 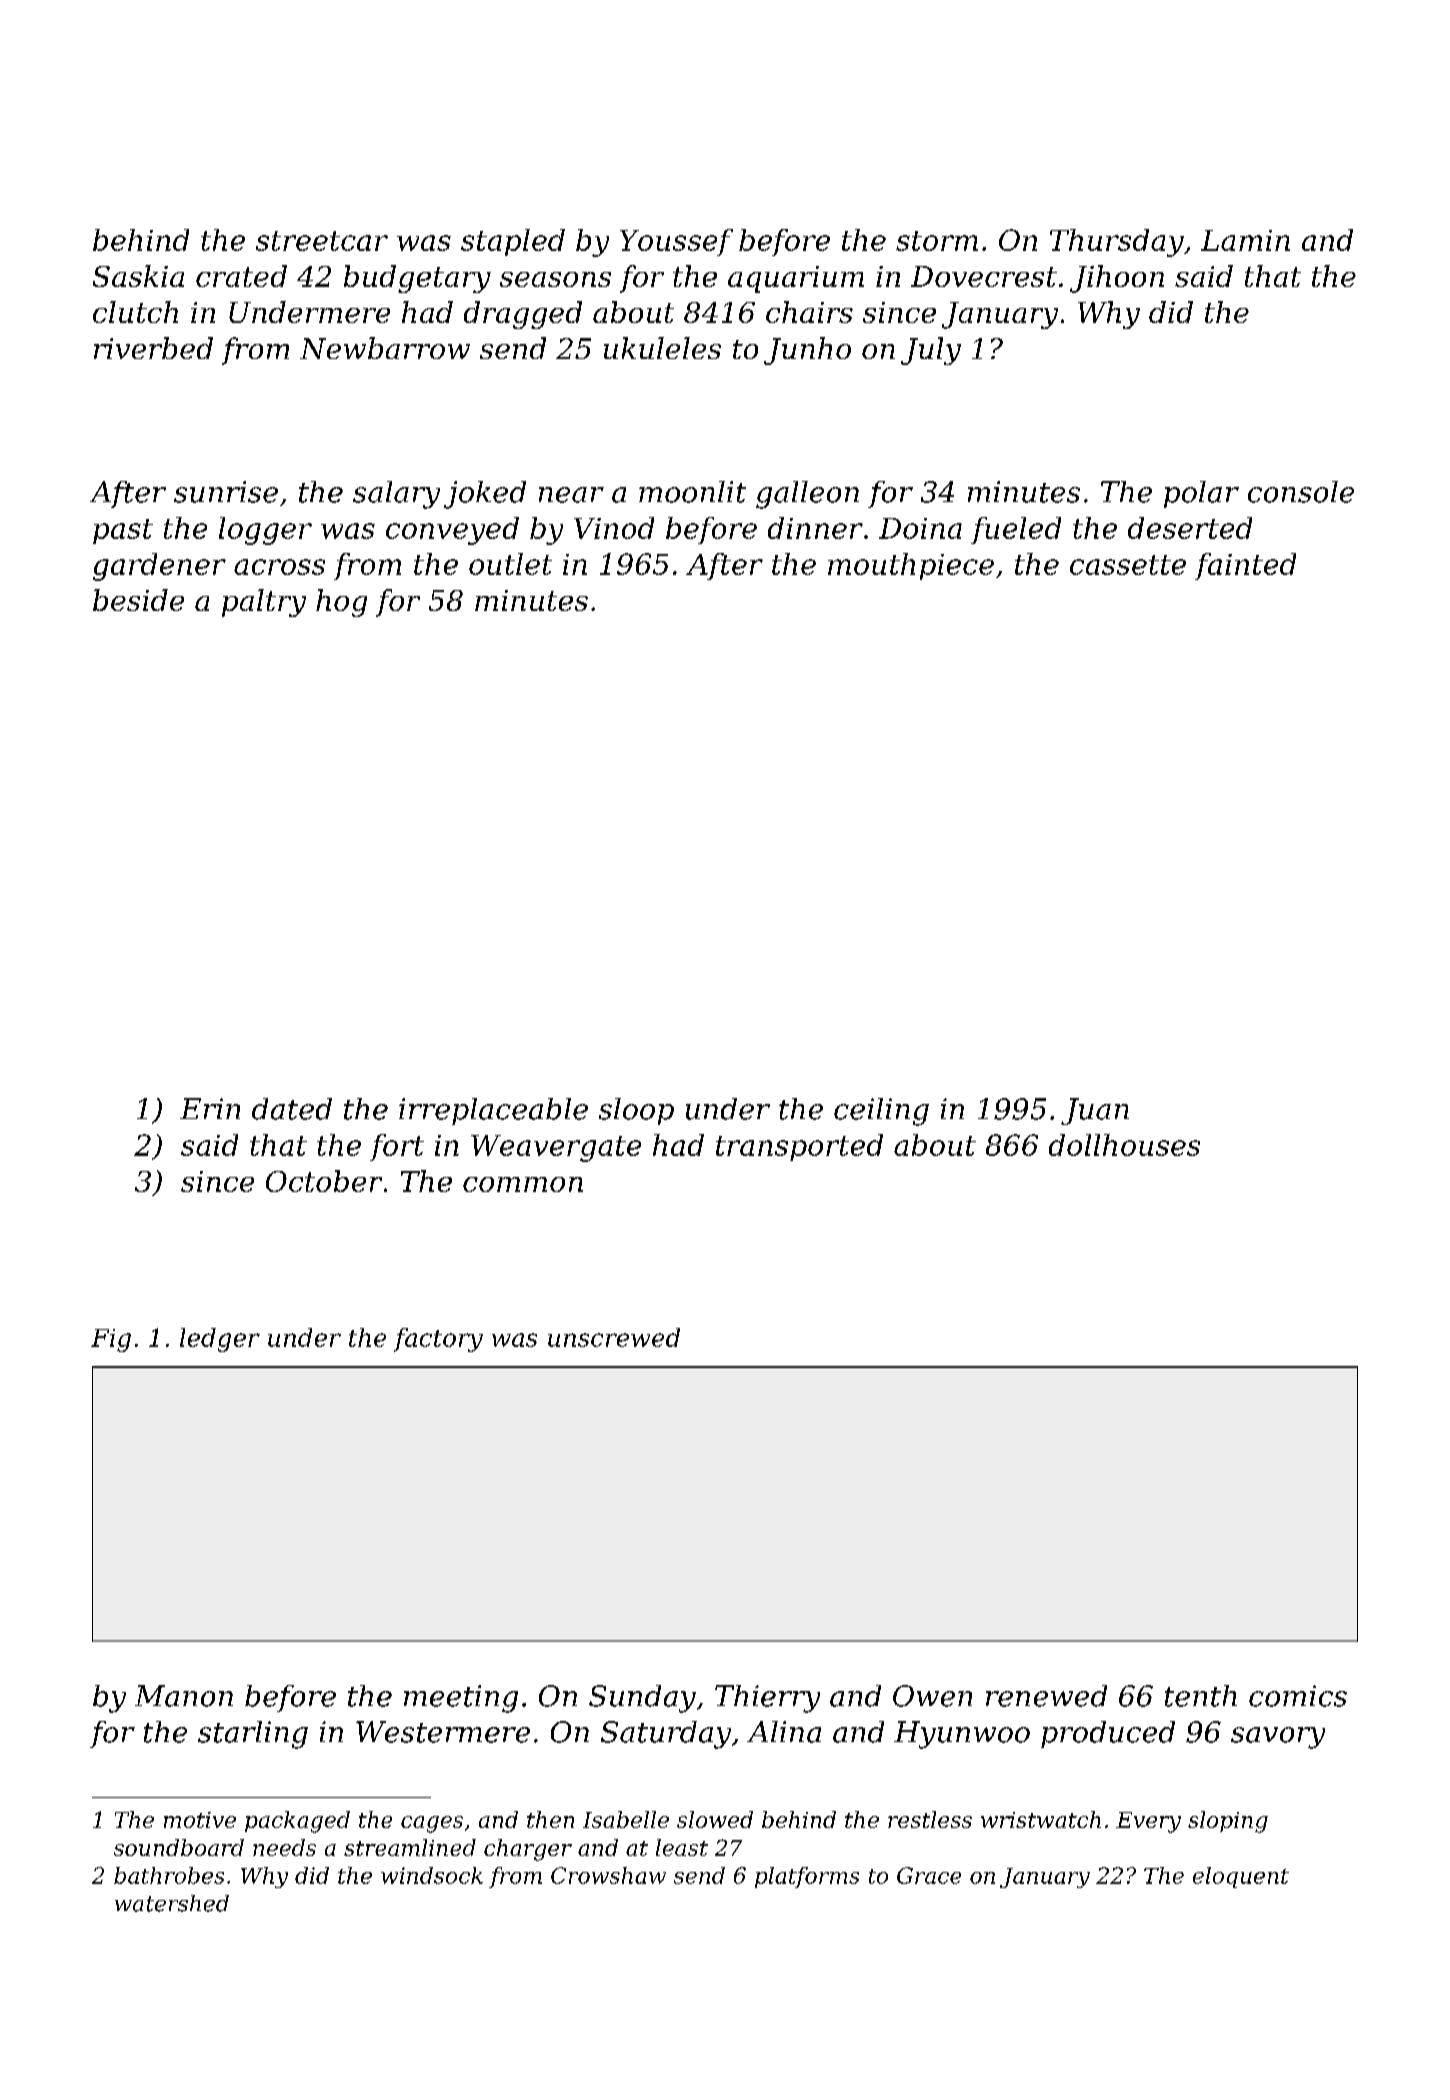 What do you see at coordinates (438, 1340) in the screenshot?
I see `factory` at bounding box center [438, 1340].
